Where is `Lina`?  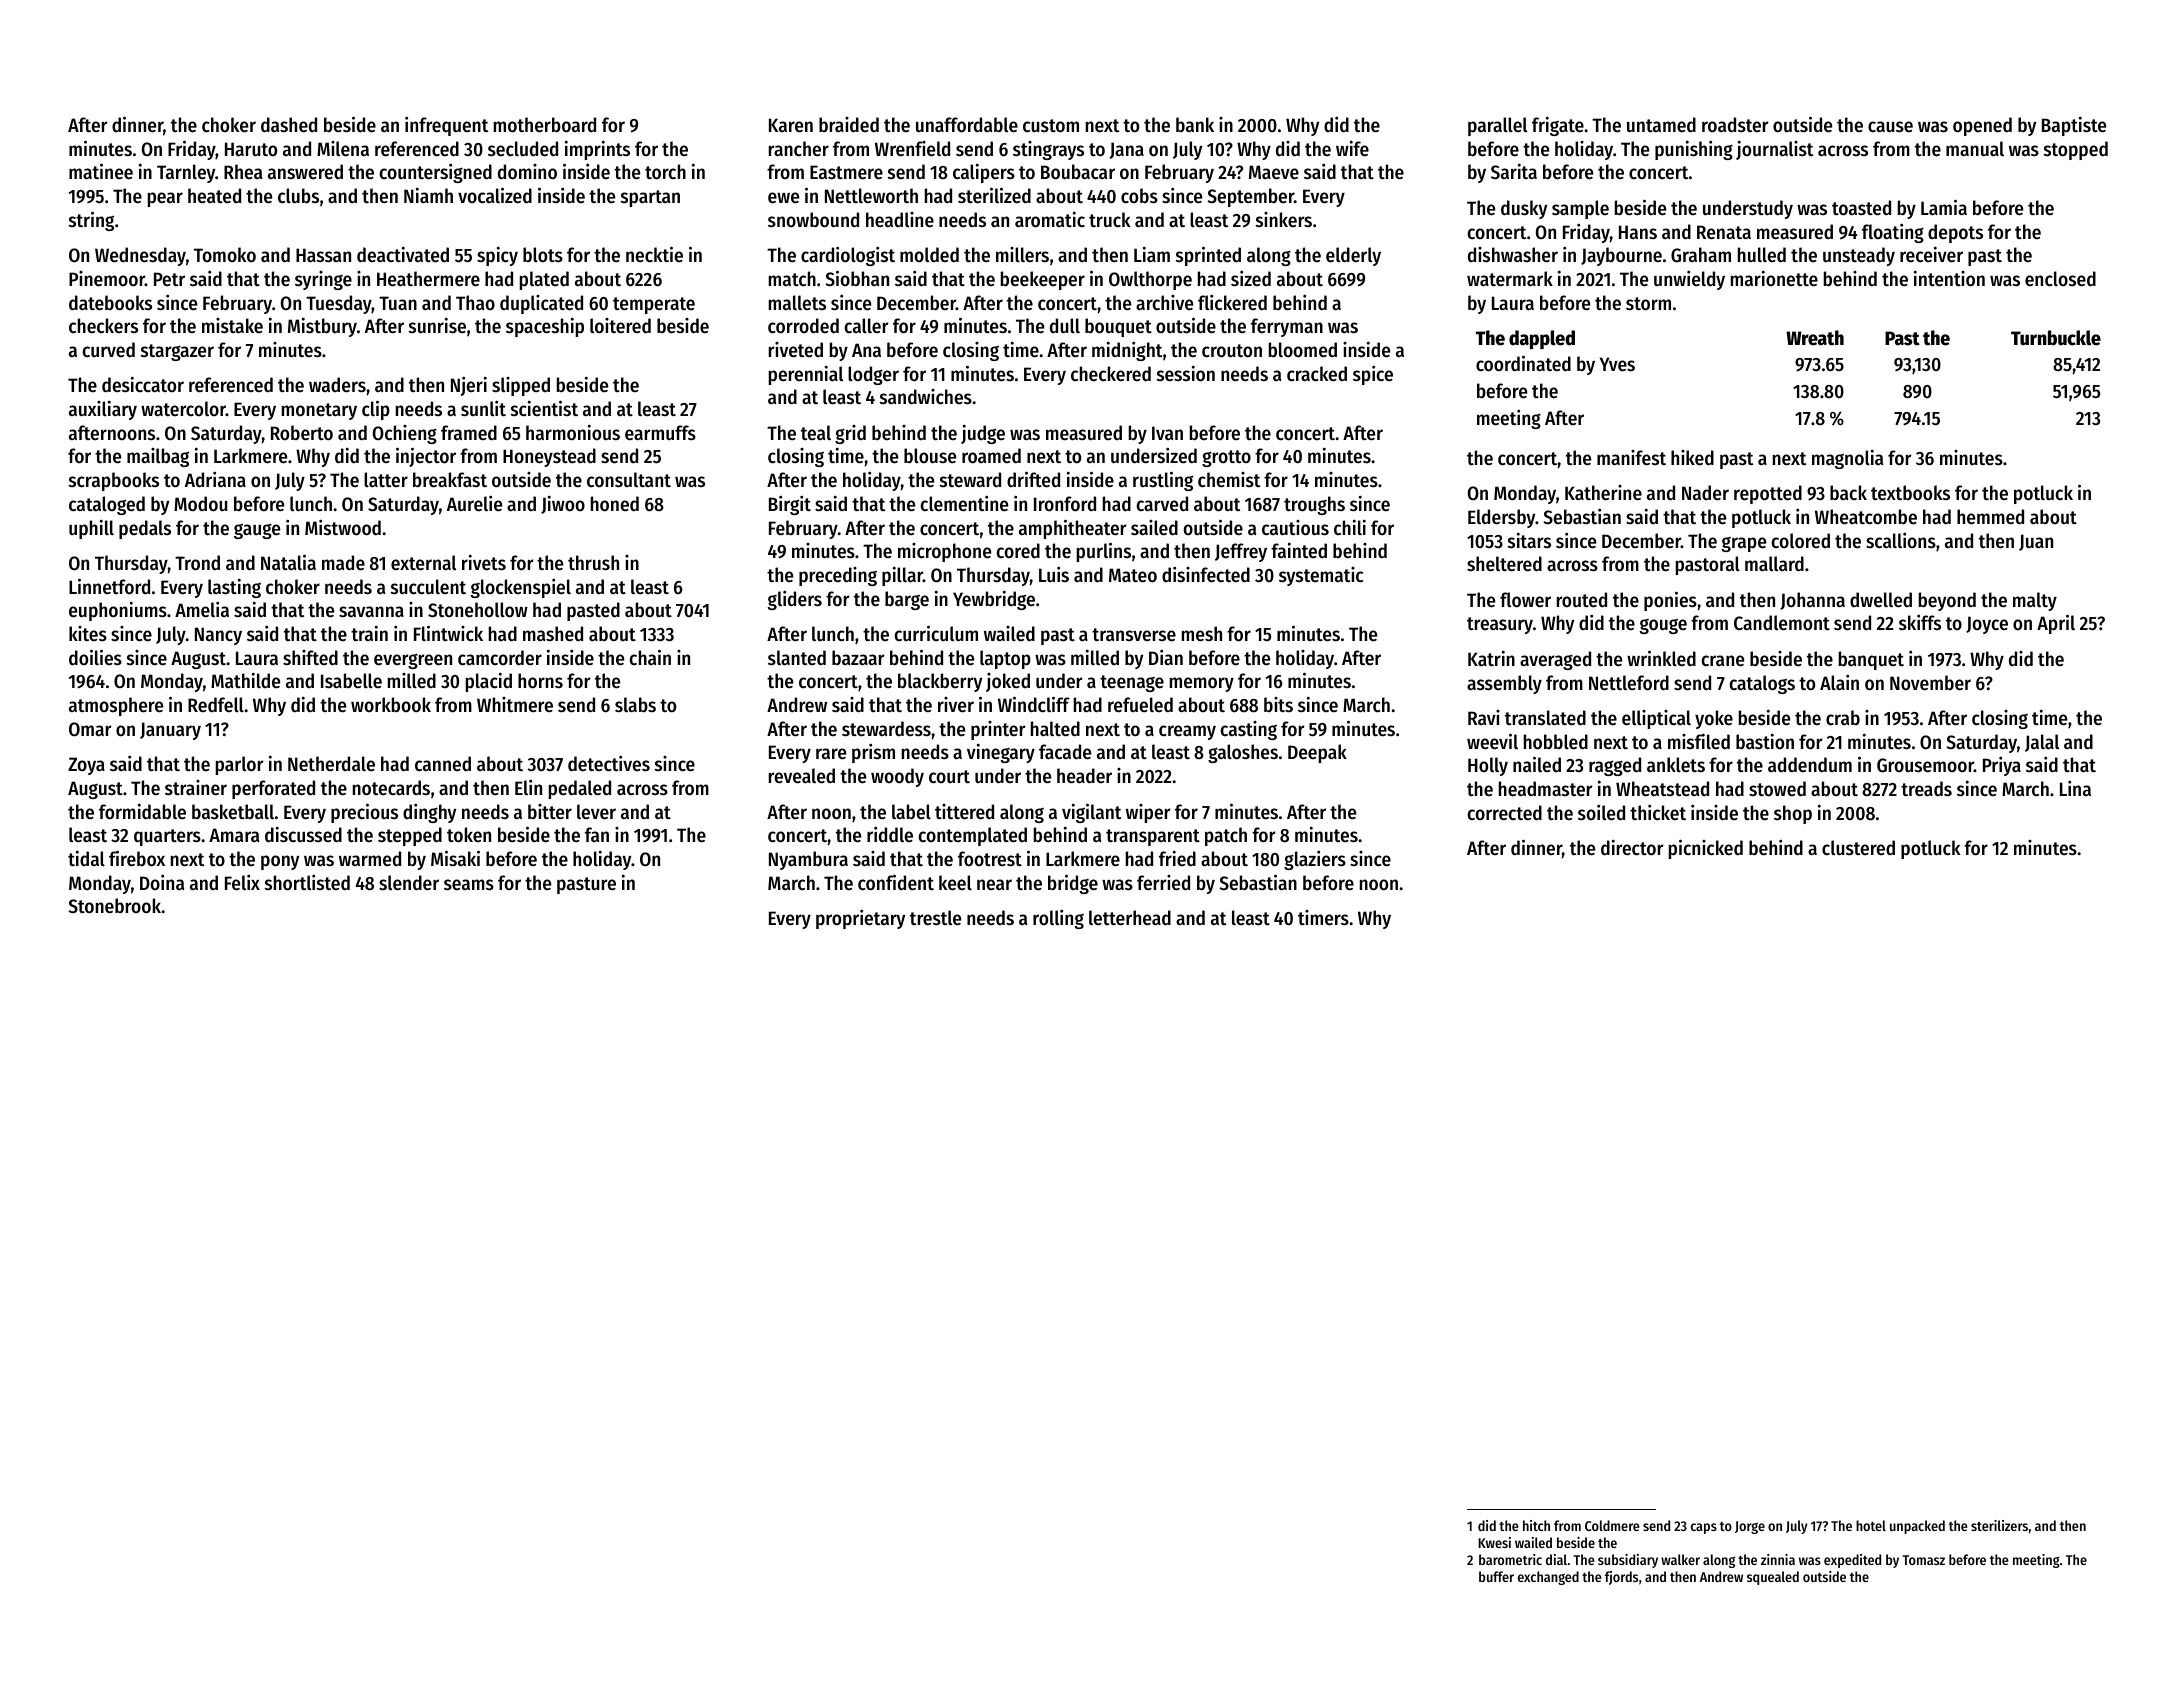
Lina is located at coordinates (2075, 788).
